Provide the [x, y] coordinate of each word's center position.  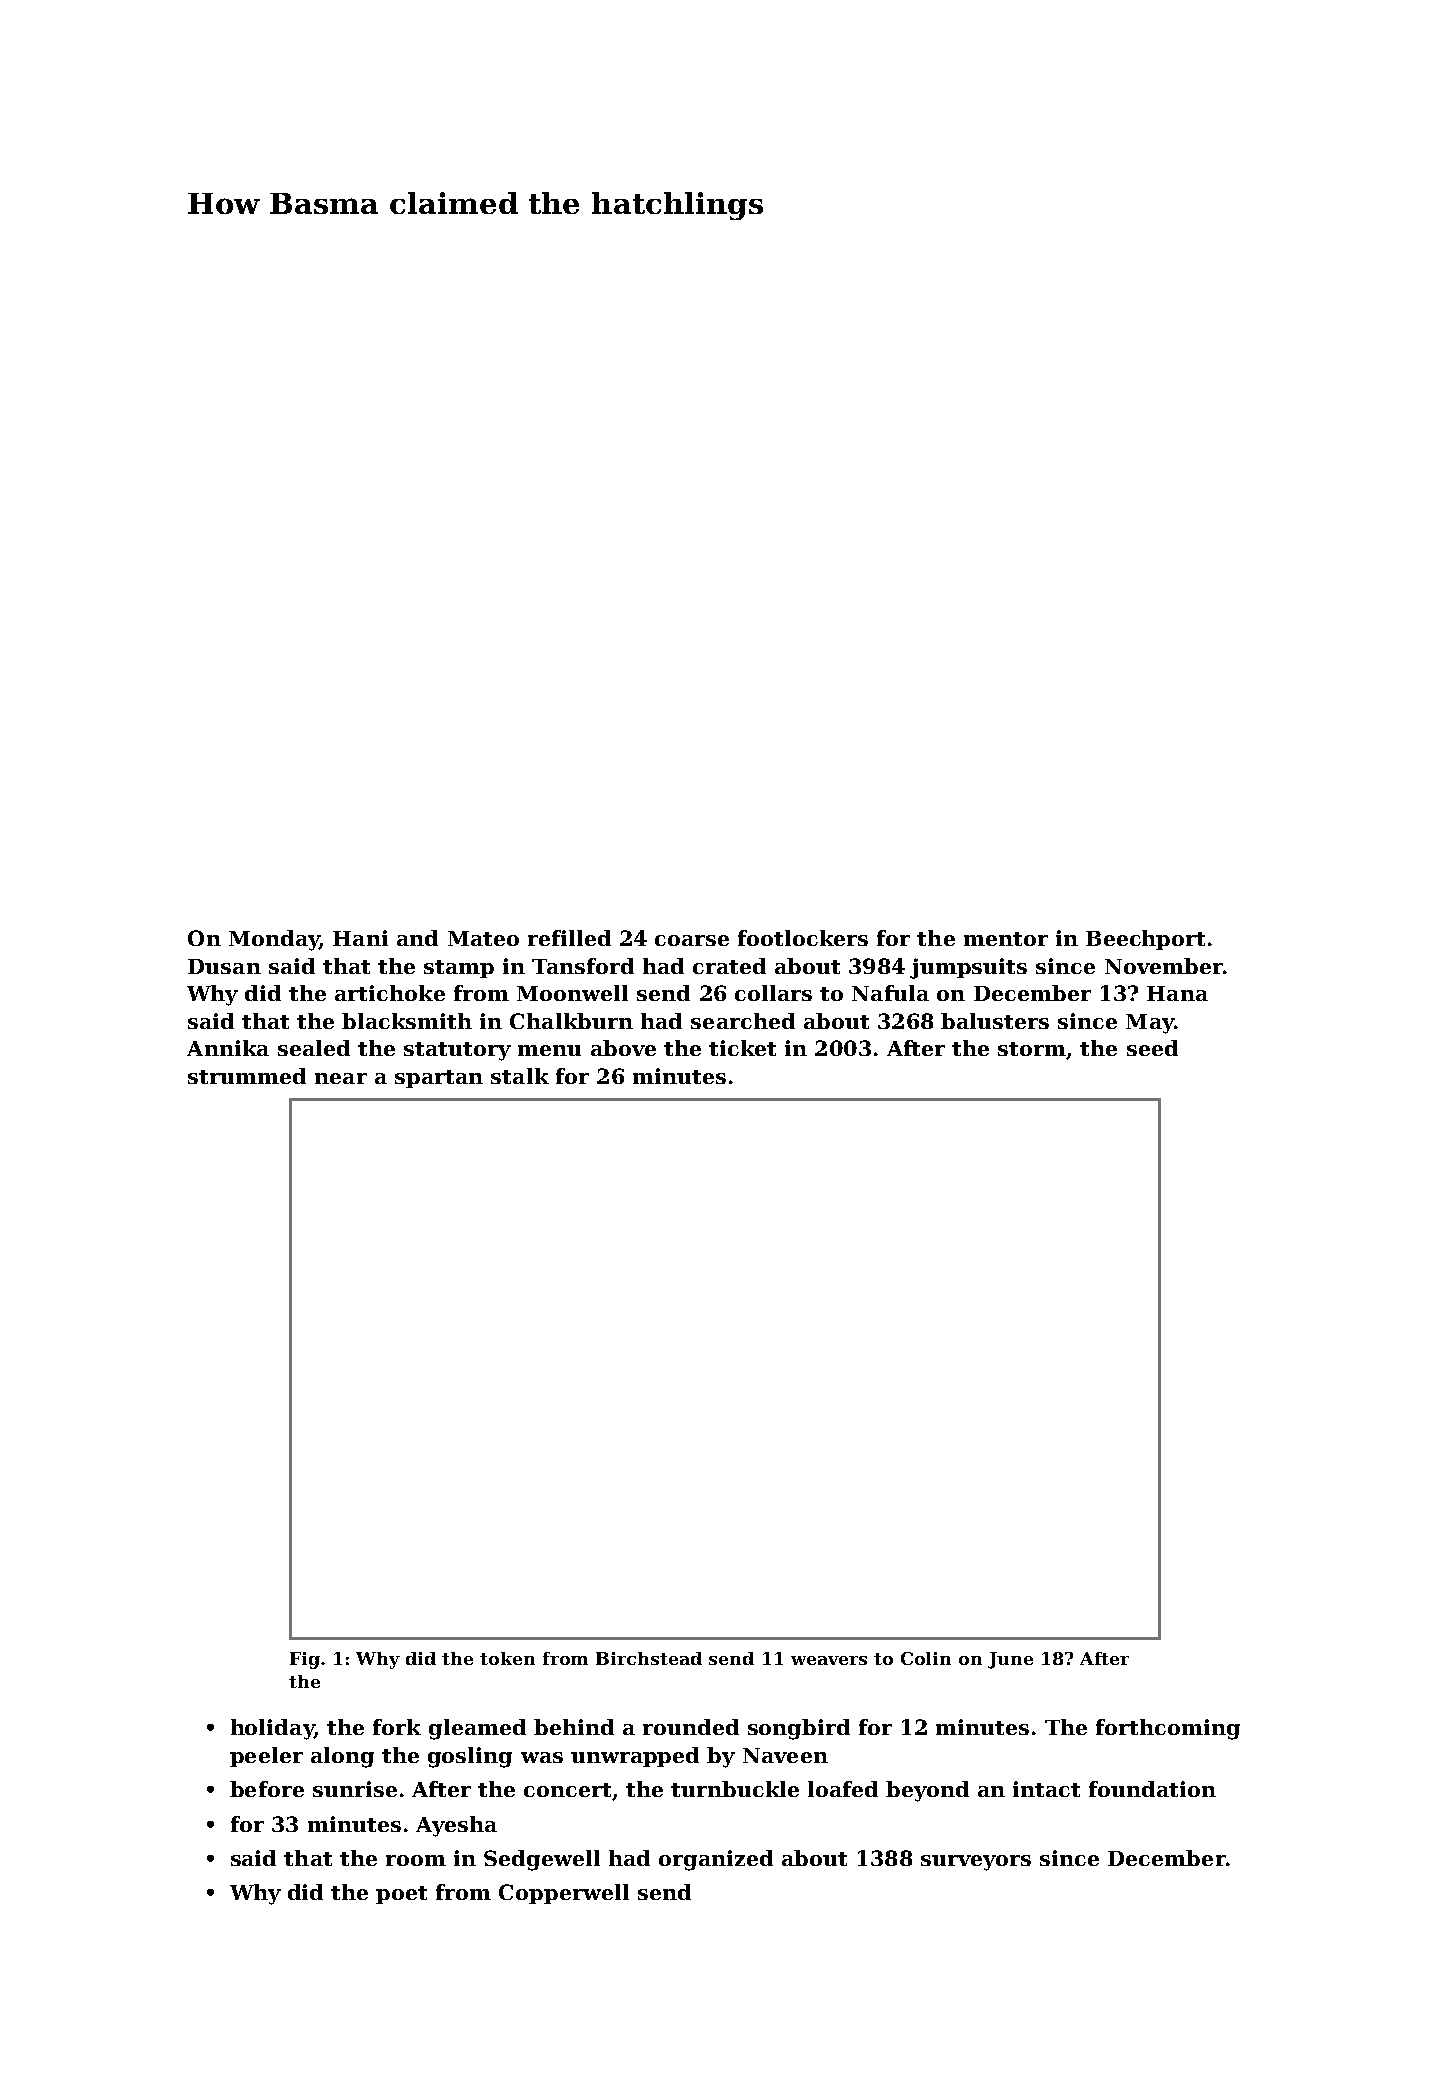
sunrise [355, 1789]
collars [773, 993]
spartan [439, 1079]
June [1010, 1660]
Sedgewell [542, 1860]
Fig [305, 1660]
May [1150, 1024]
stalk [520, 1076]
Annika [228, 1048]
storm [1032, 1049]
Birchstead [649, 1658]
